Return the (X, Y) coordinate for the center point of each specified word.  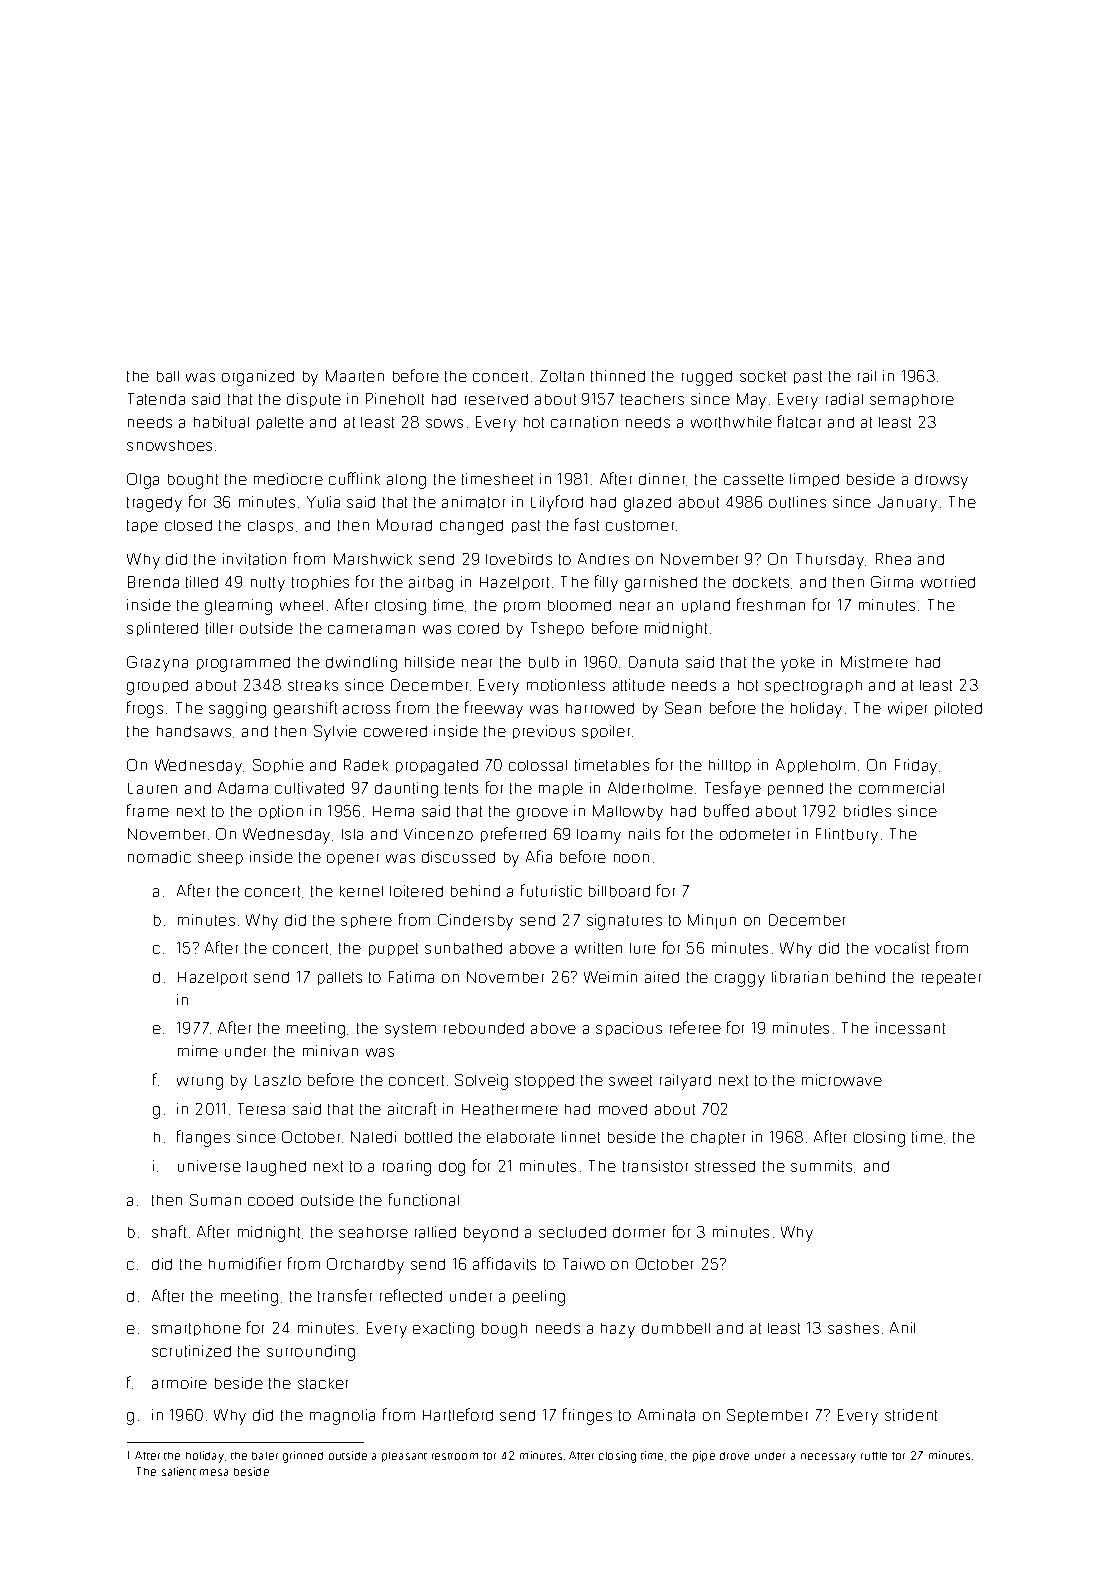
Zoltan (562, 376)
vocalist (902, 948)
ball (168, 376)
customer (640, 525)
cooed (270, 1200)
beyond (491, 1234)
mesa (214, 1472)
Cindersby (475, 922)
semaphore (912, 400)
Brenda (153, 582)
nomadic (159, 857)
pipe (704, 1456)
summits (821, 1166)
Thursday (830, 561)
